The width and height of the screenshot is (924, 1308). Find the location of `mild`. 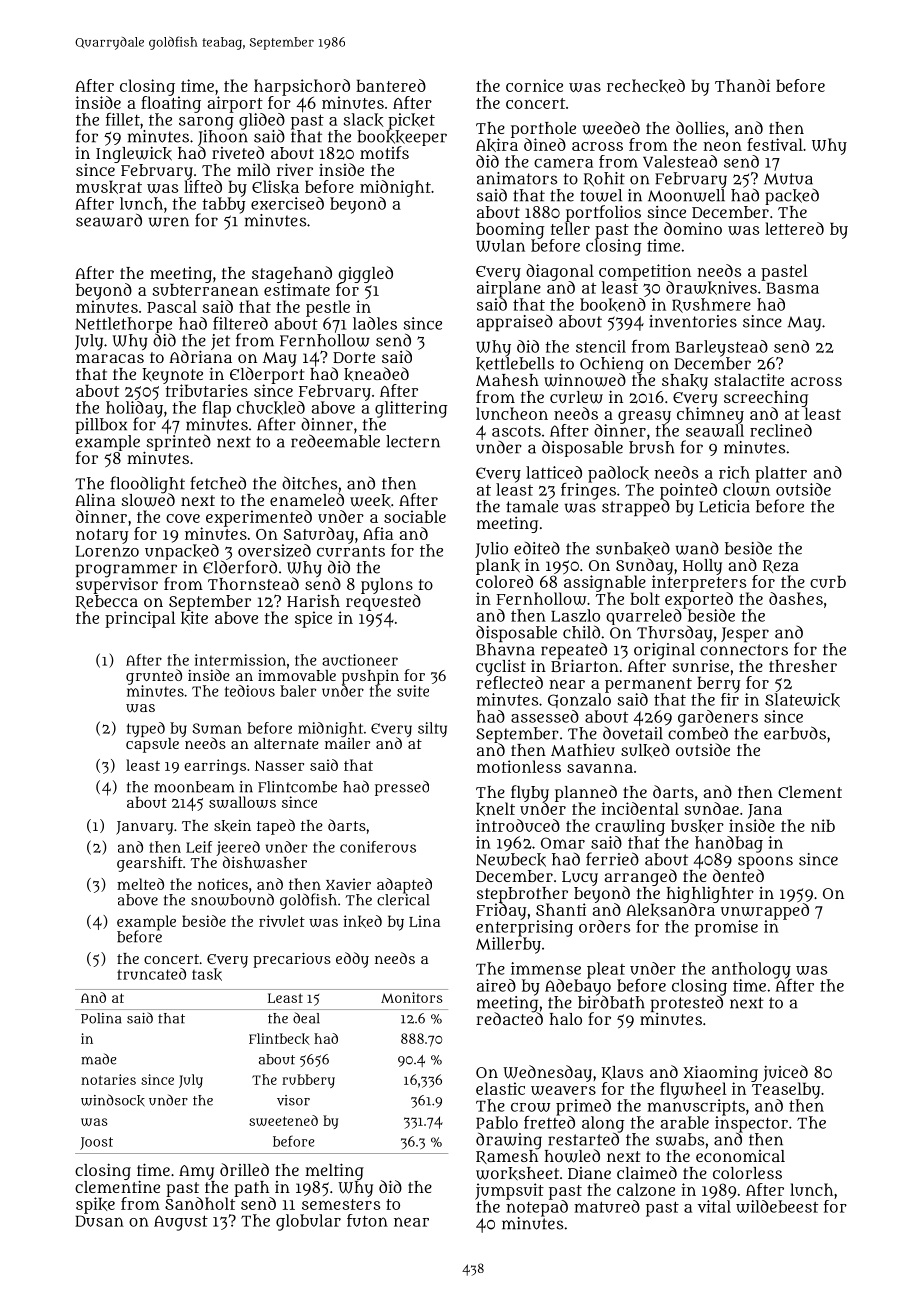

mild is located at coordinates (253, 169).
